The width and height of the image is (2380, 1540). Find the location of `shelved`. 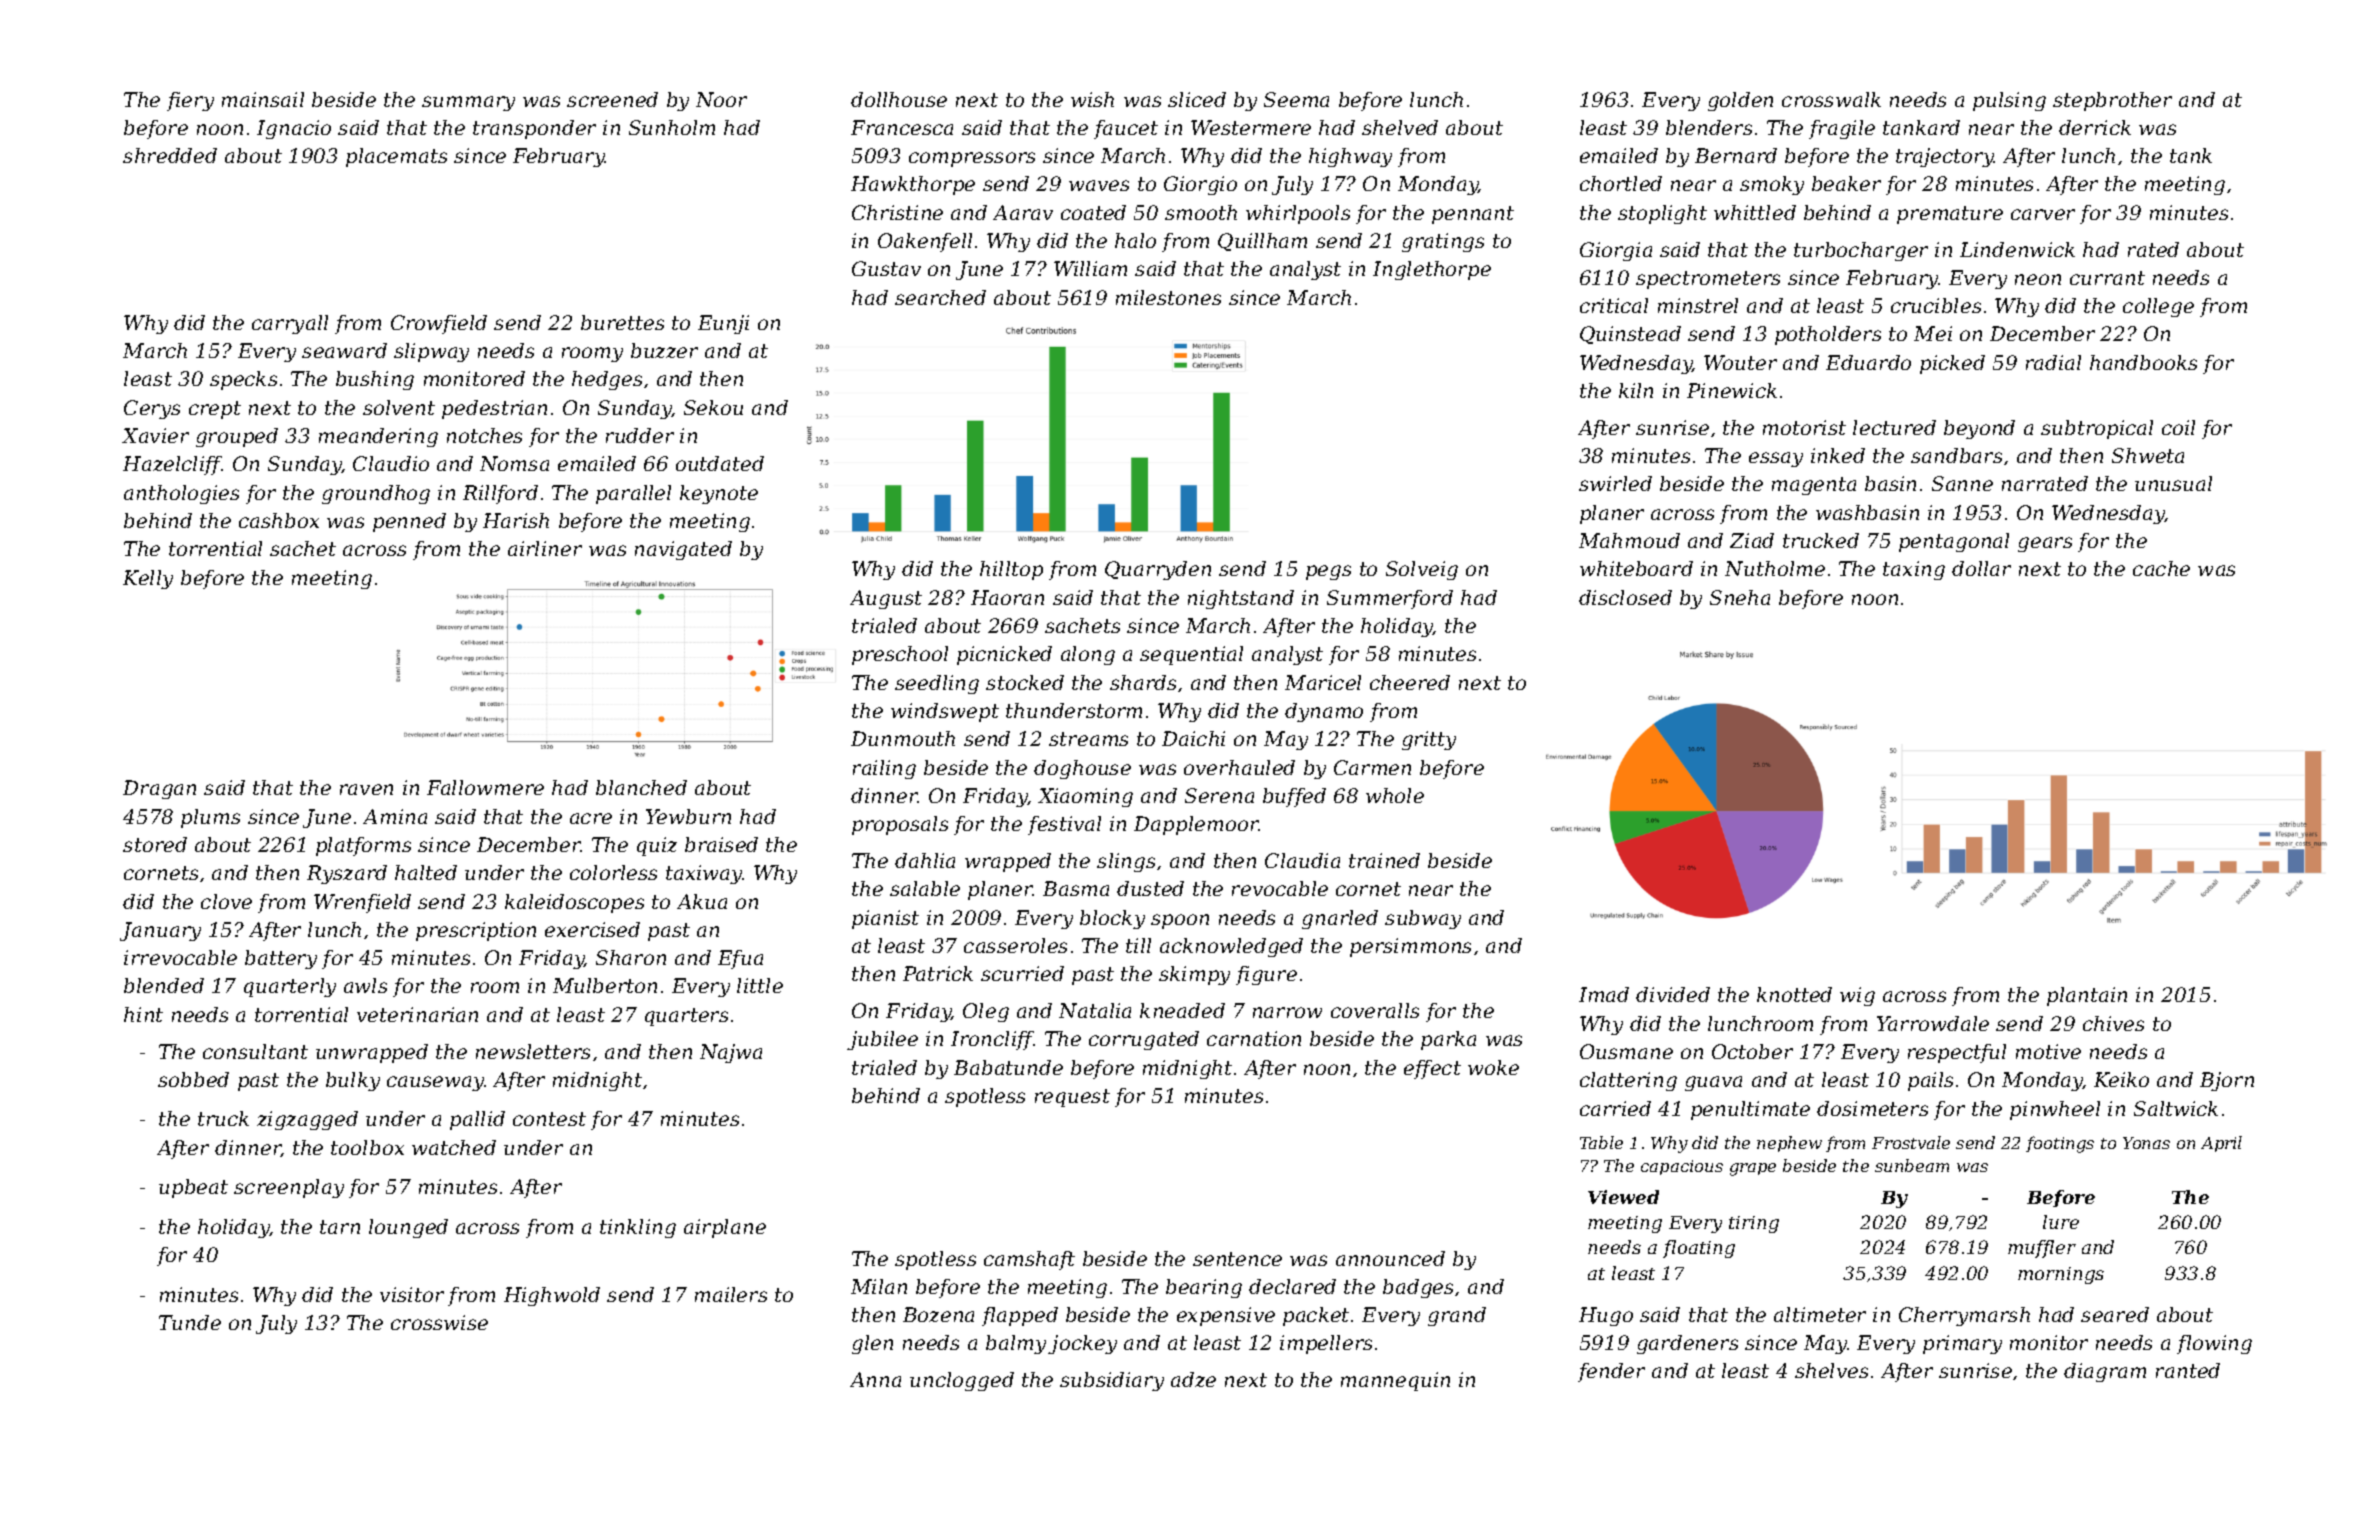

shelved is located at coordinates (1400, 127).
